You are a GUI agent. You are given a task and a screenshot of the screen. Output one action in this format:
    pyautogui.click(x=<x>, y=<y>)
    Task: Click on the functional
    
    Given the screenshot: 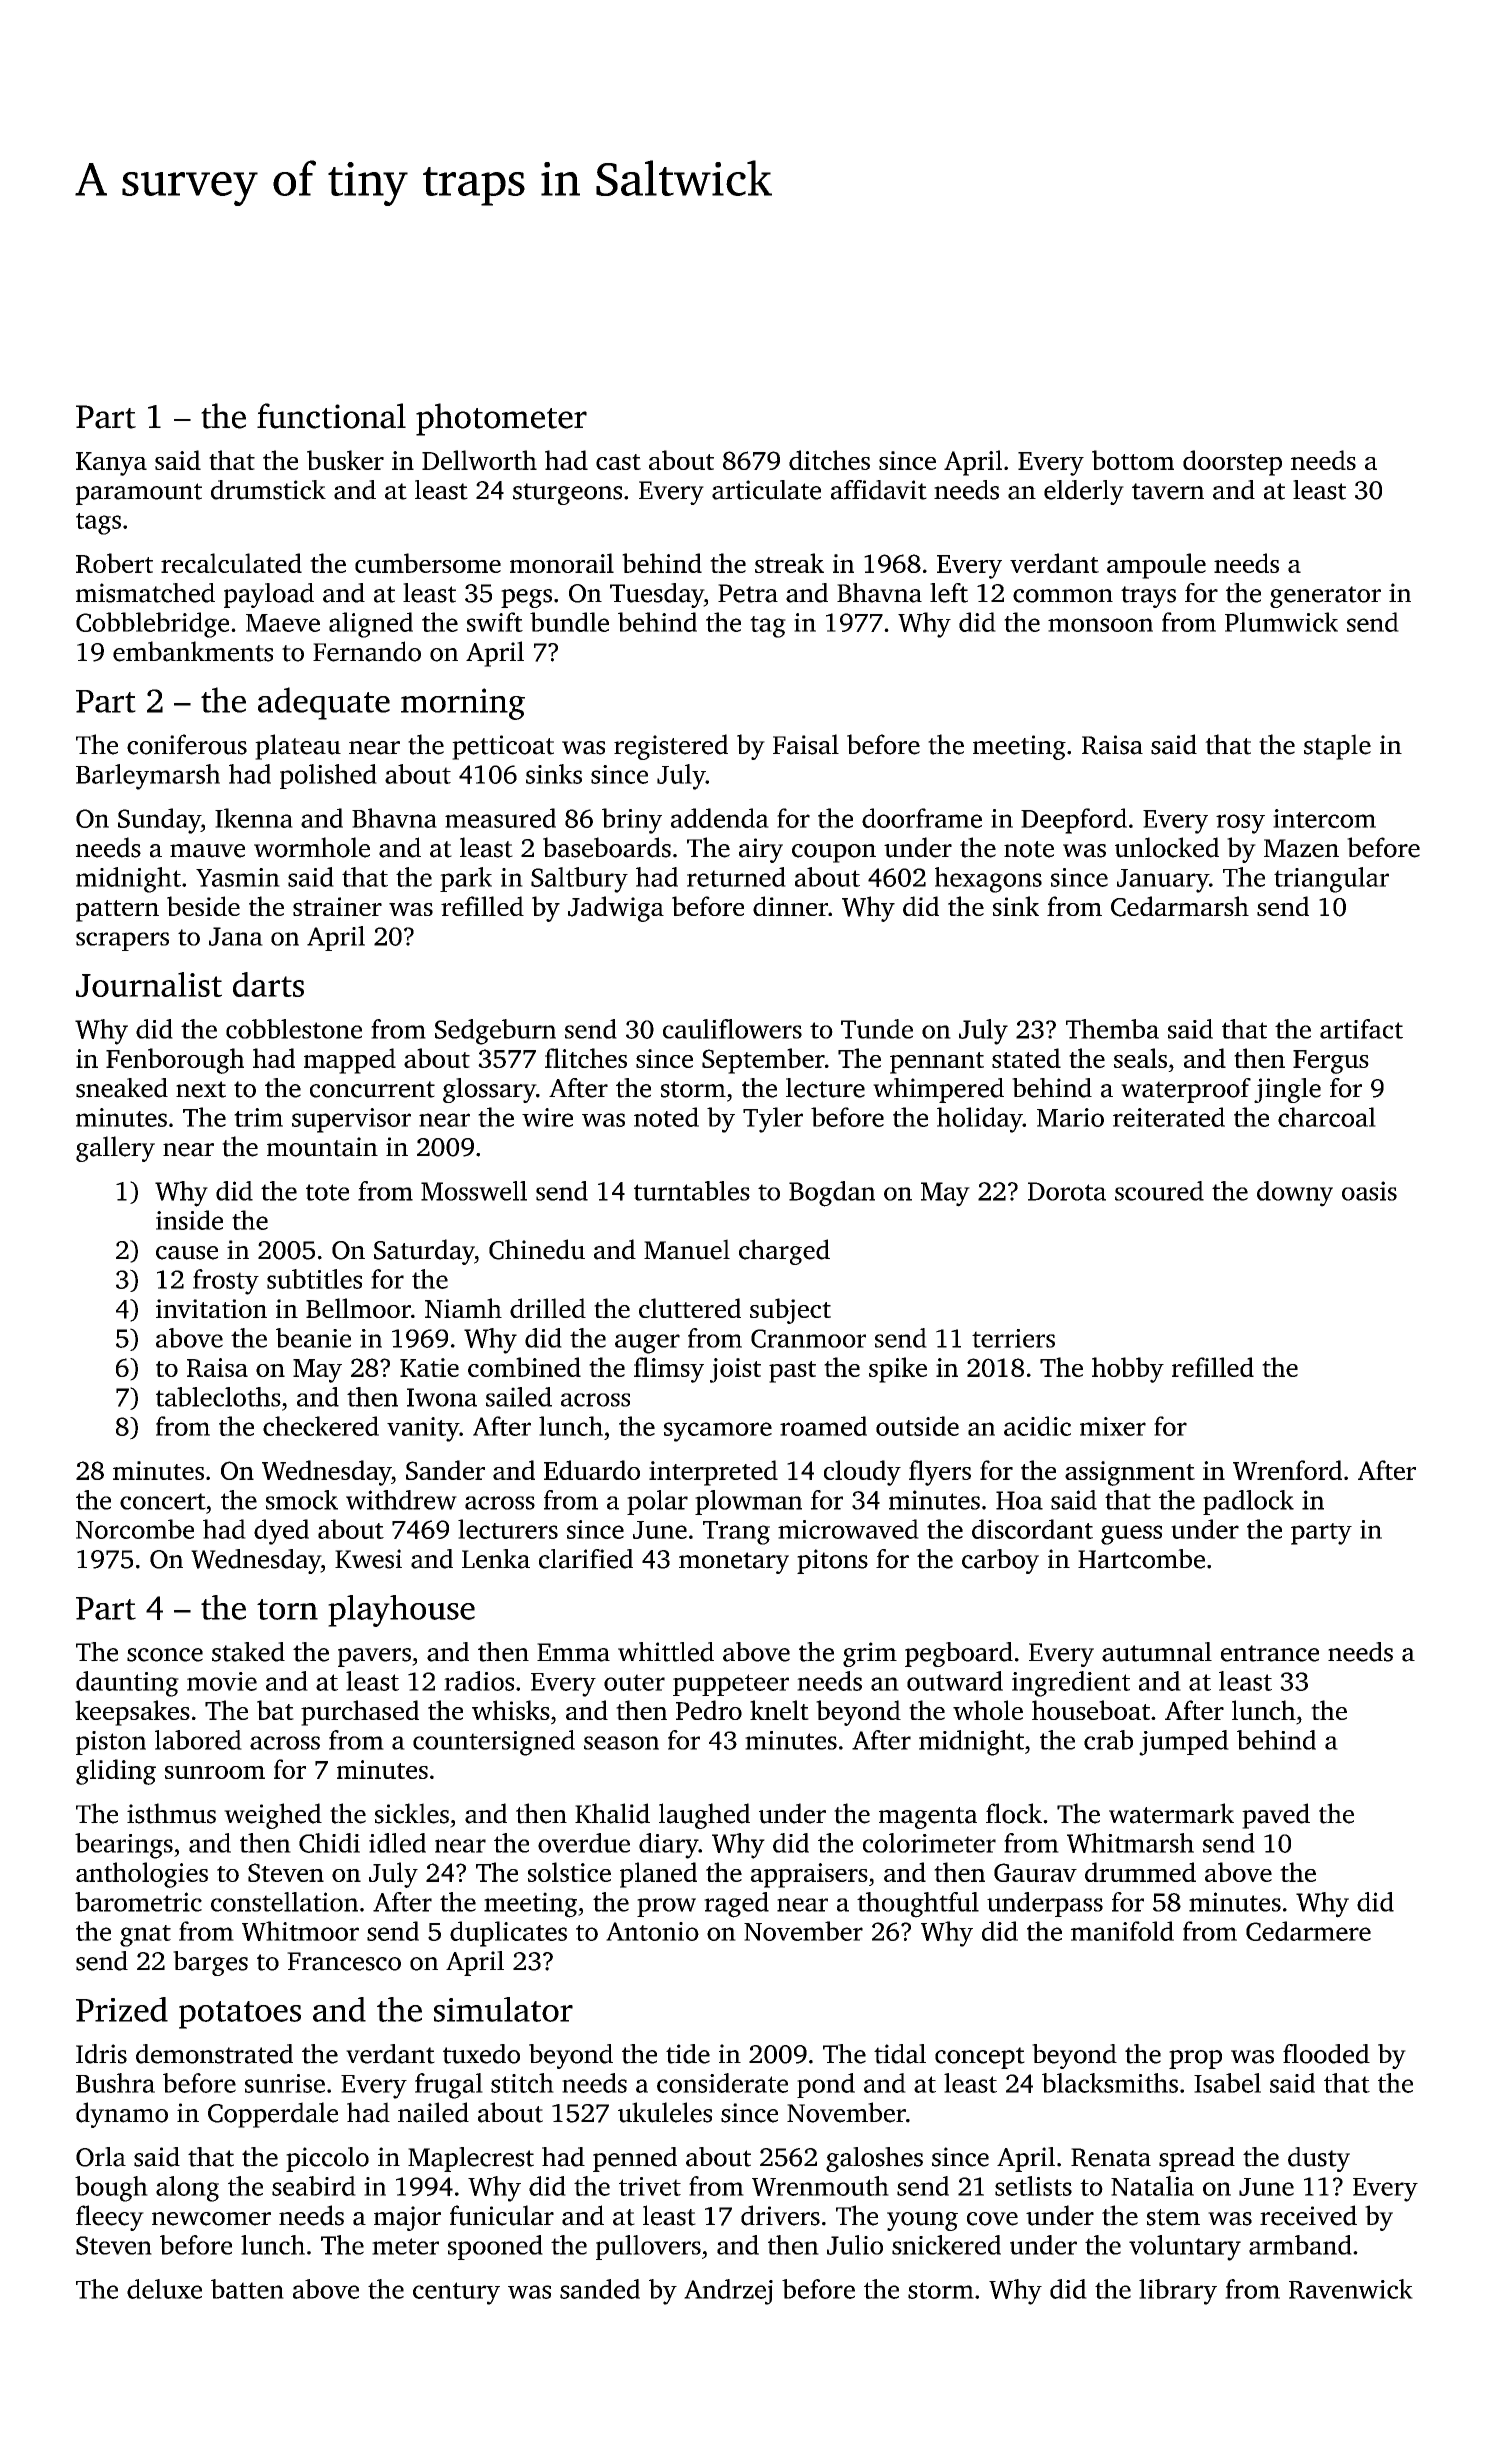 What is the action you would take?
    pyautogui.click(x=331, y=416)
